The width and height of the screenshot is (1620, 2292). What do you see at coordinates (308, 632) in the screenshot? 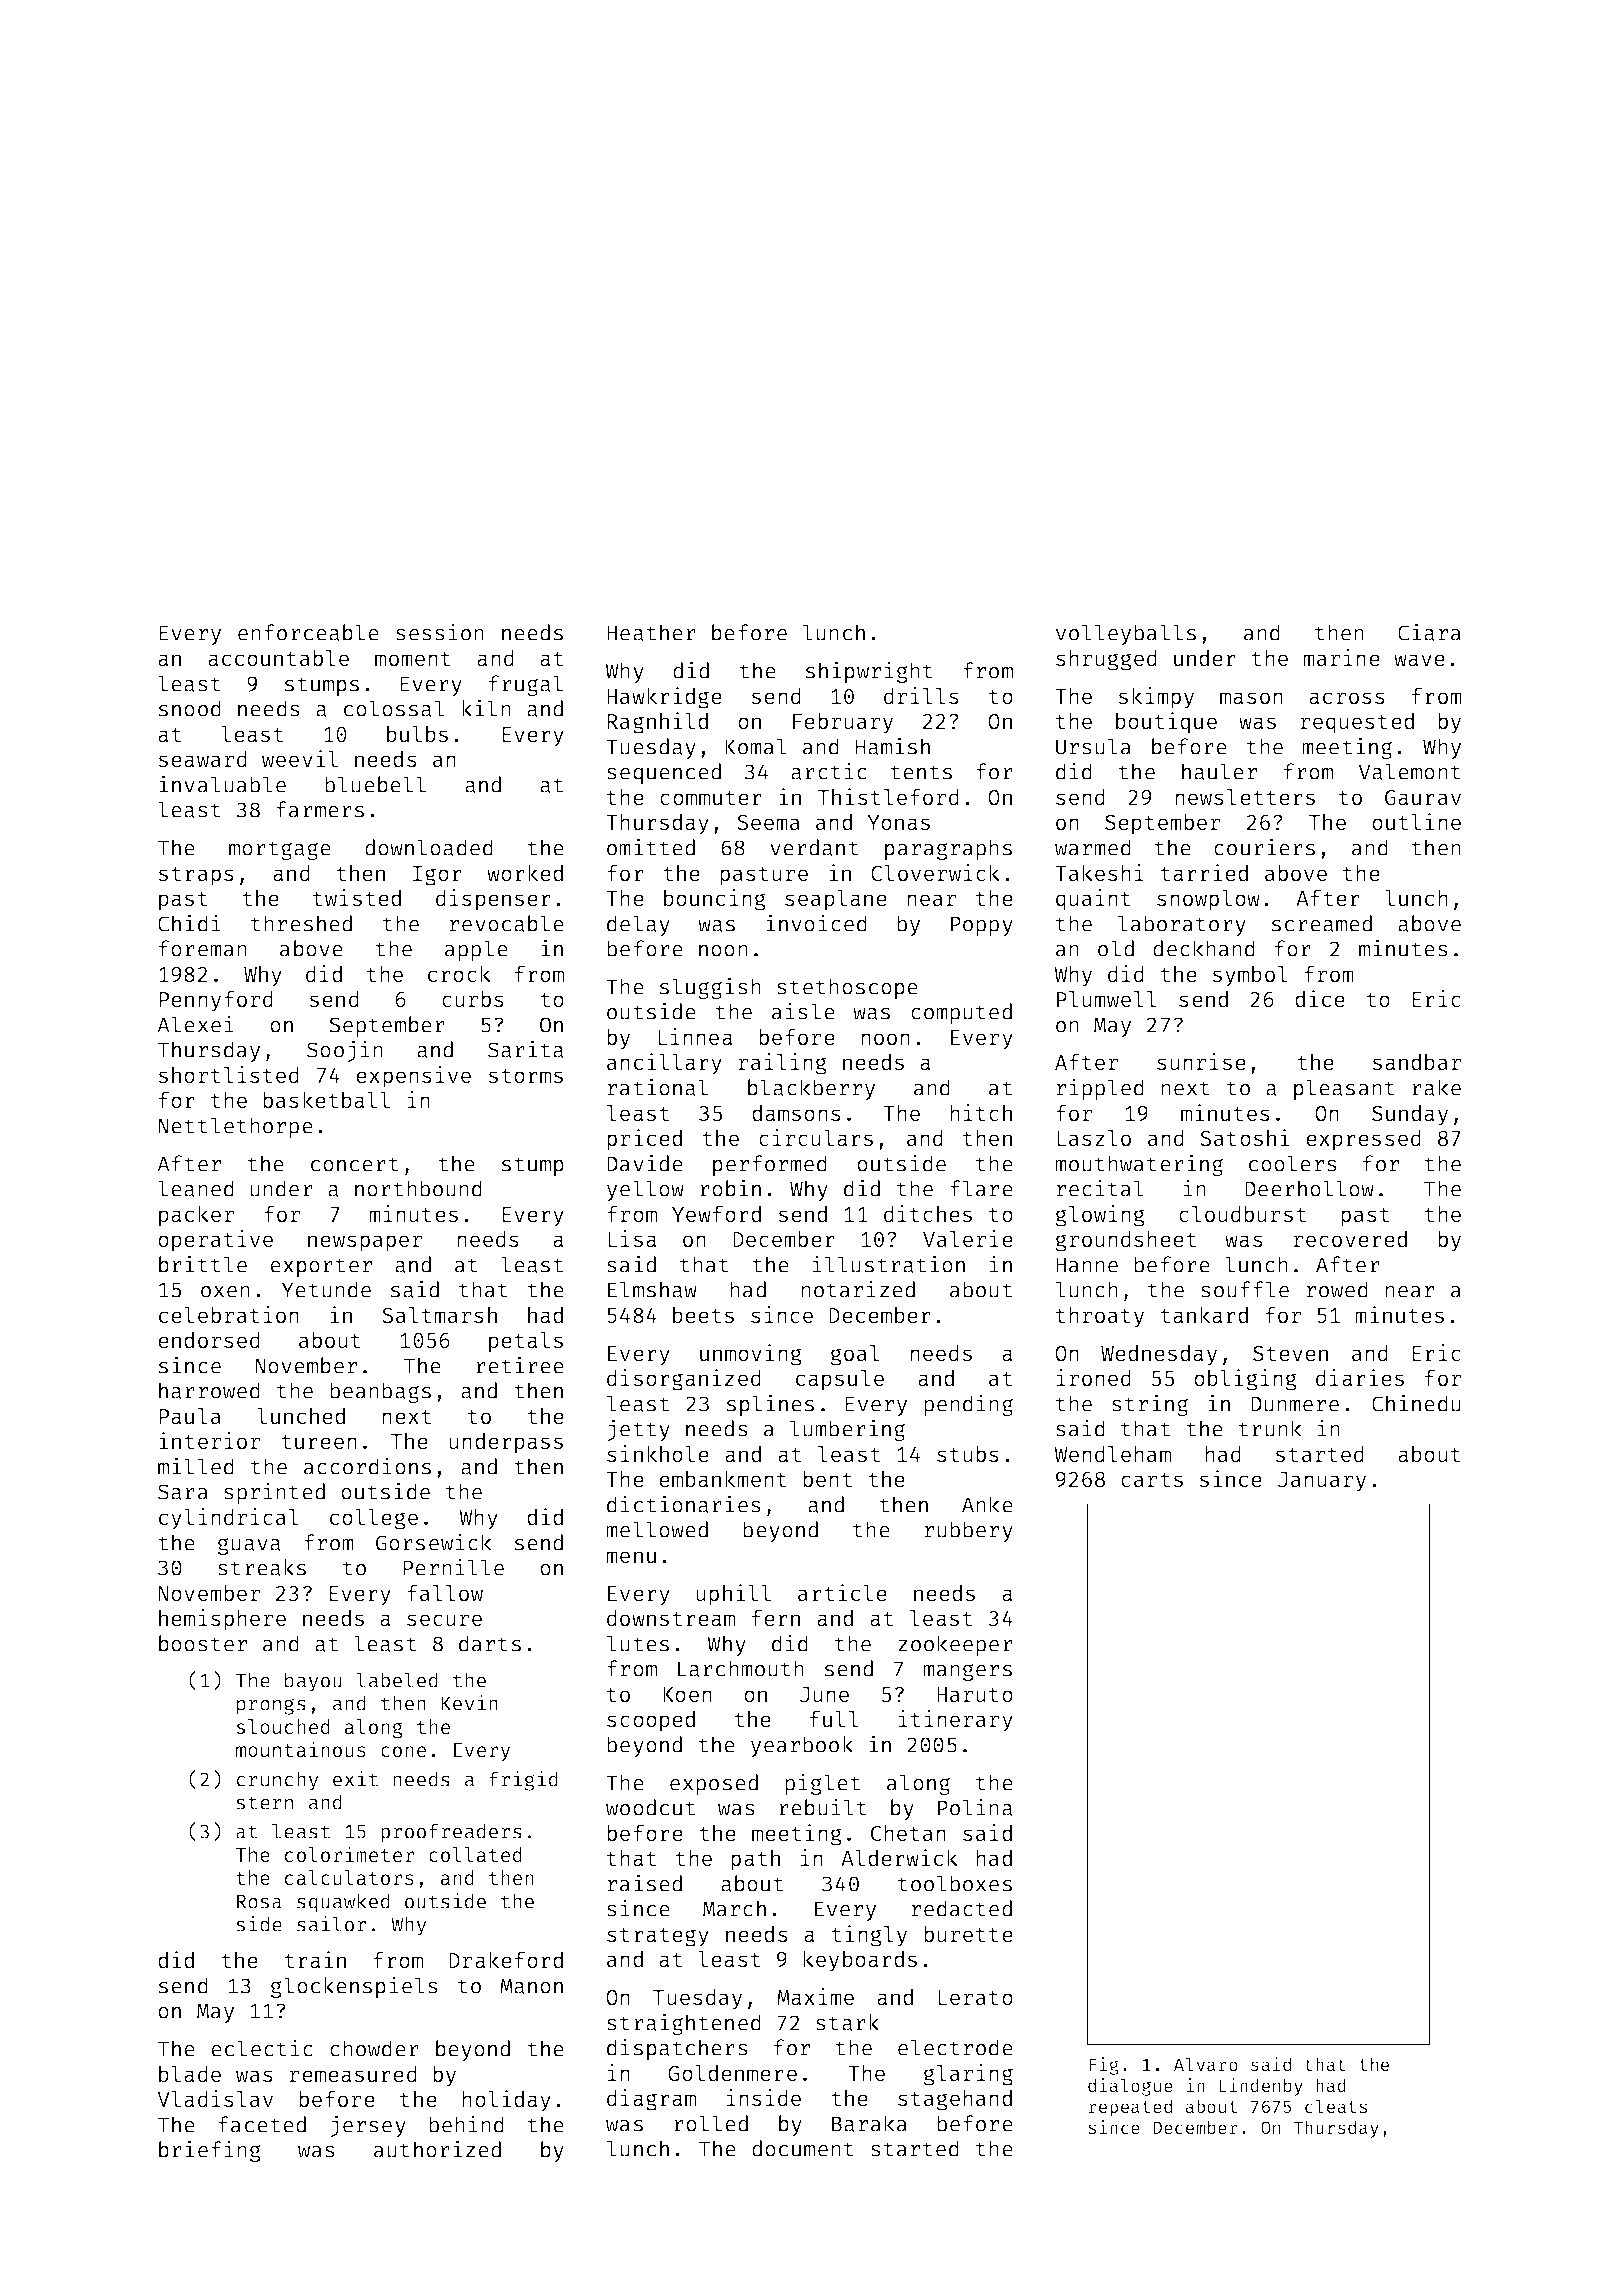
I see `enforceable` at bounding box center [308, 632].
